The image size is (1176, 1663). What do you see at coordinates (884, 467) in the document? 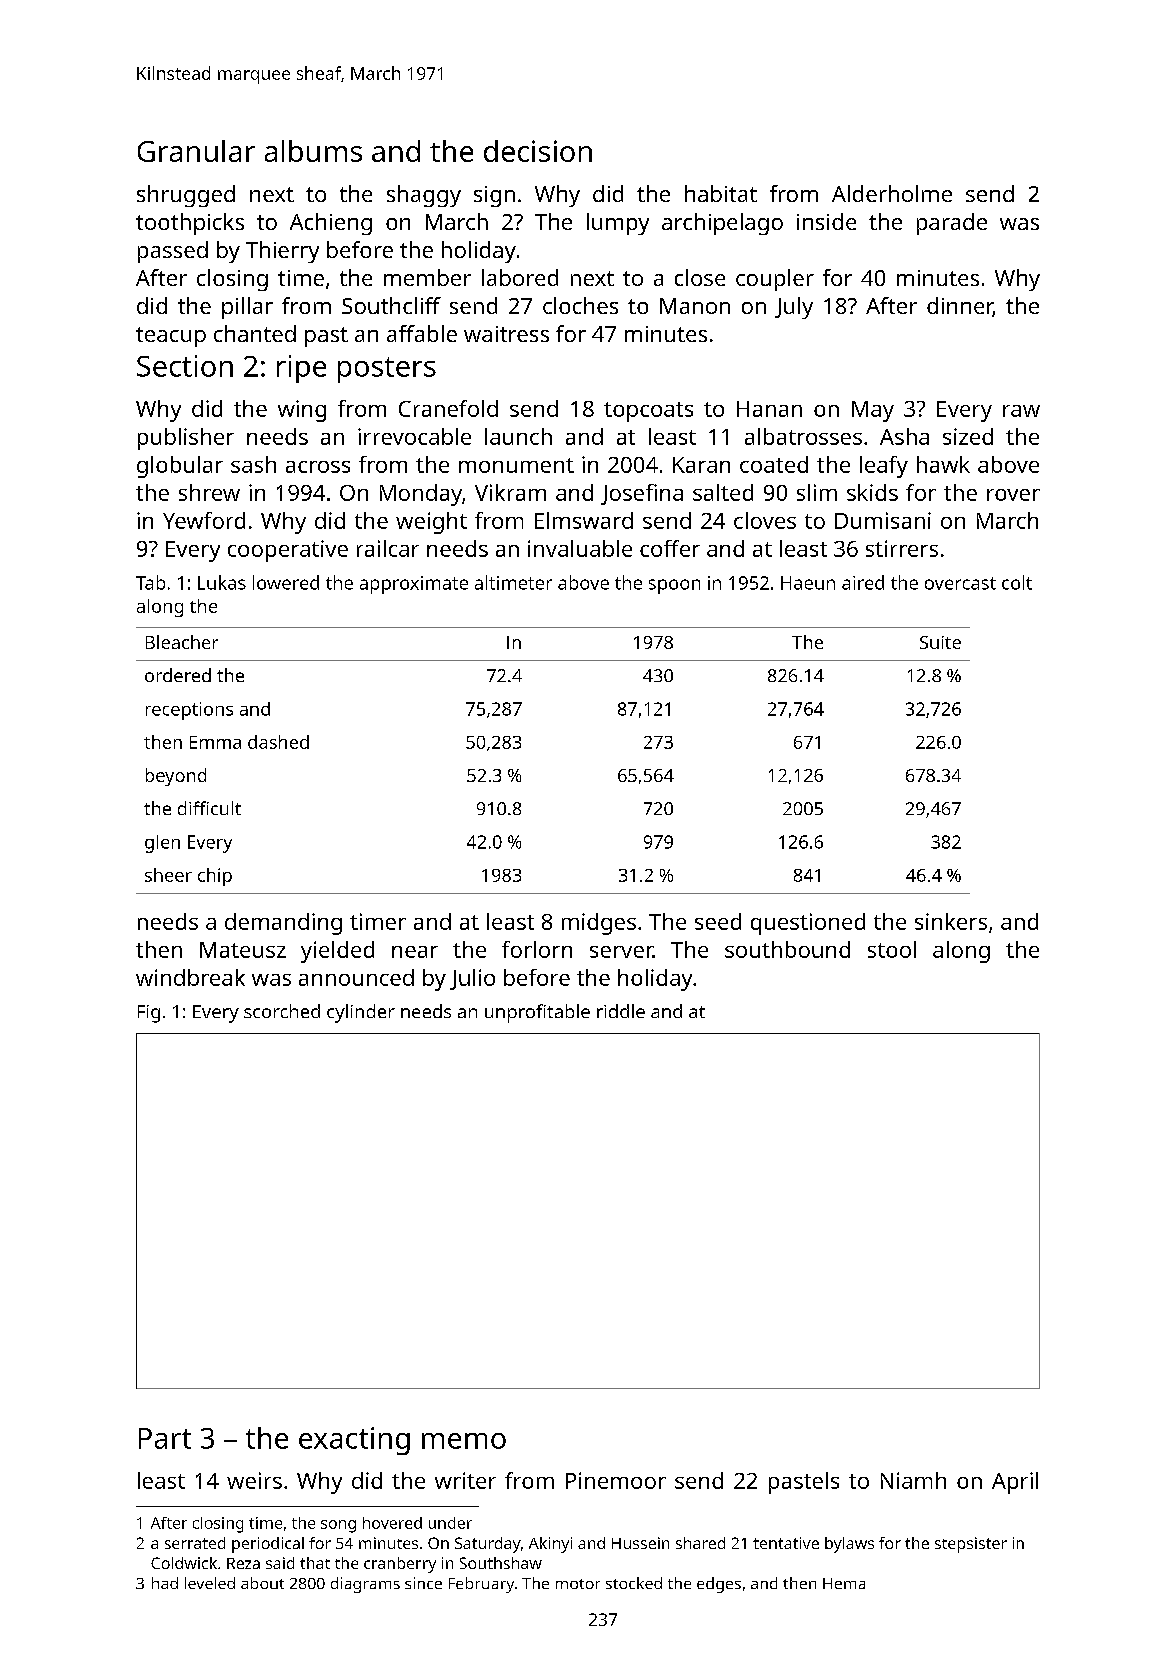
I see `leafy` at bounding box center [884, 467].
